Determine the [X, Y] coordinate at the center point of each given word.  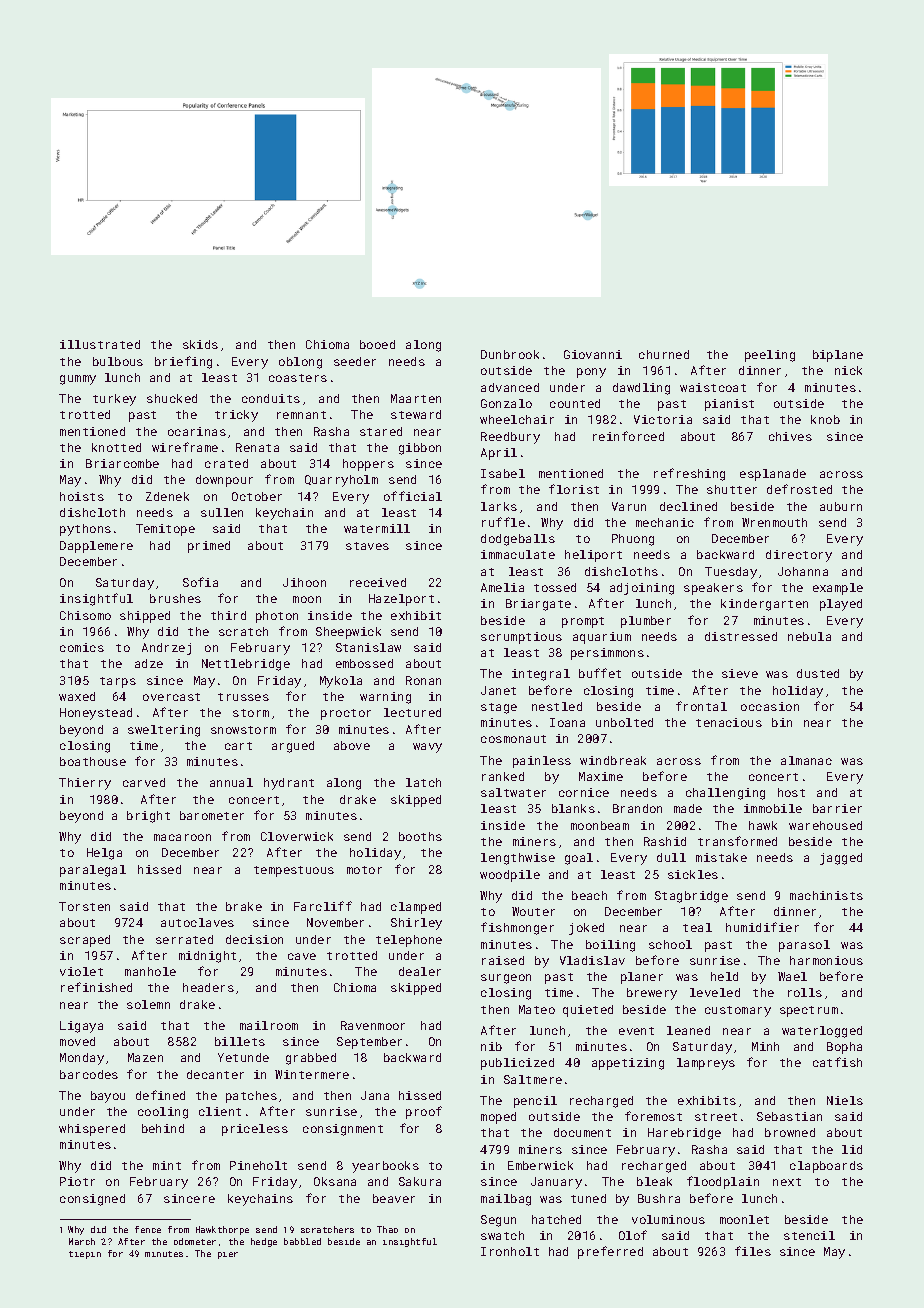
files [753, 1251]
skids [200, 344]
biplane [838, 356]
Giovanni [593, 354]
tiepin [85, 1255]
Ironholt [510, 1251]
